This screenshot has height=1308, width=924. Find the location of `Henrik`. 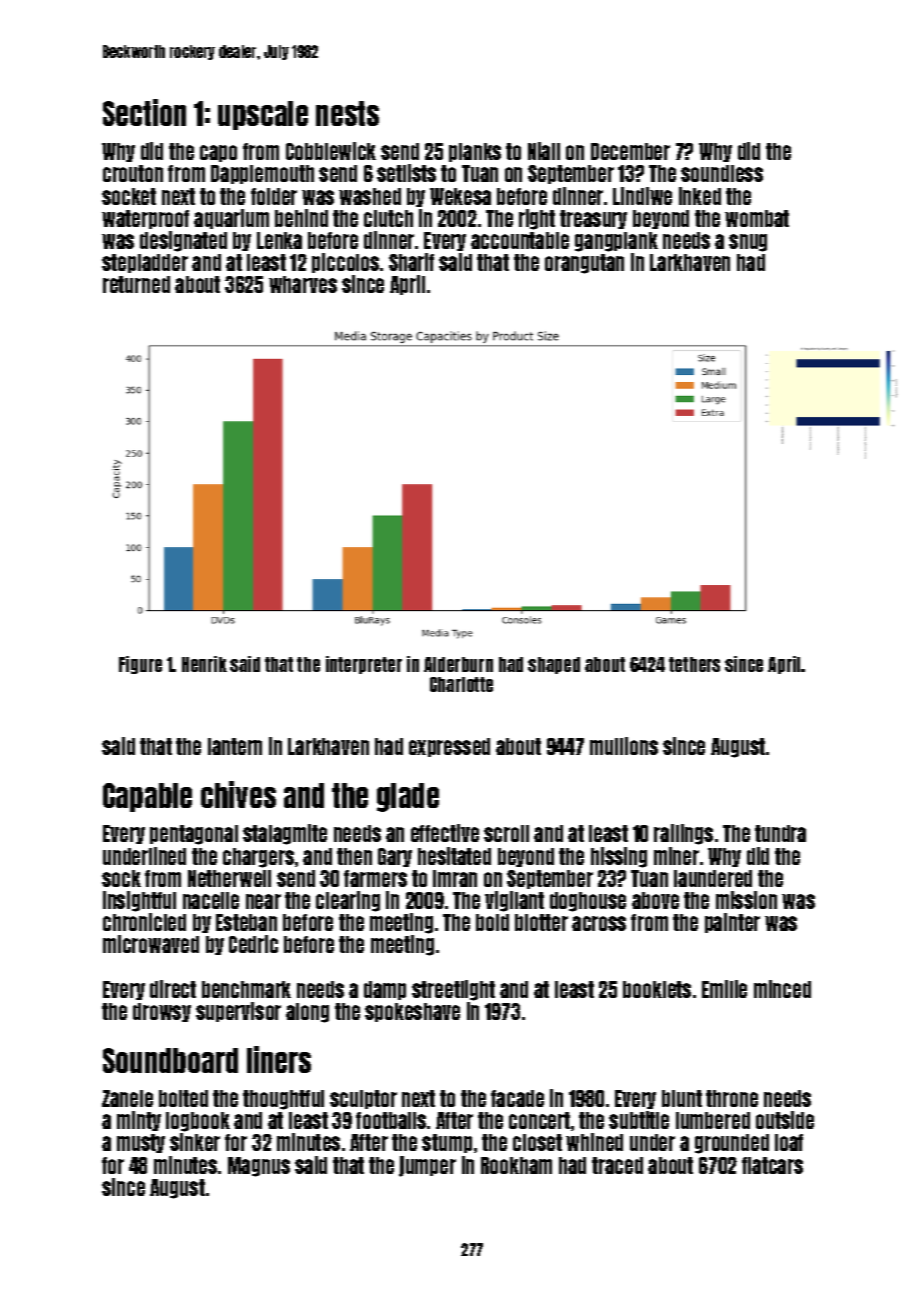

Henrik is located at coordinates (204, 664).
